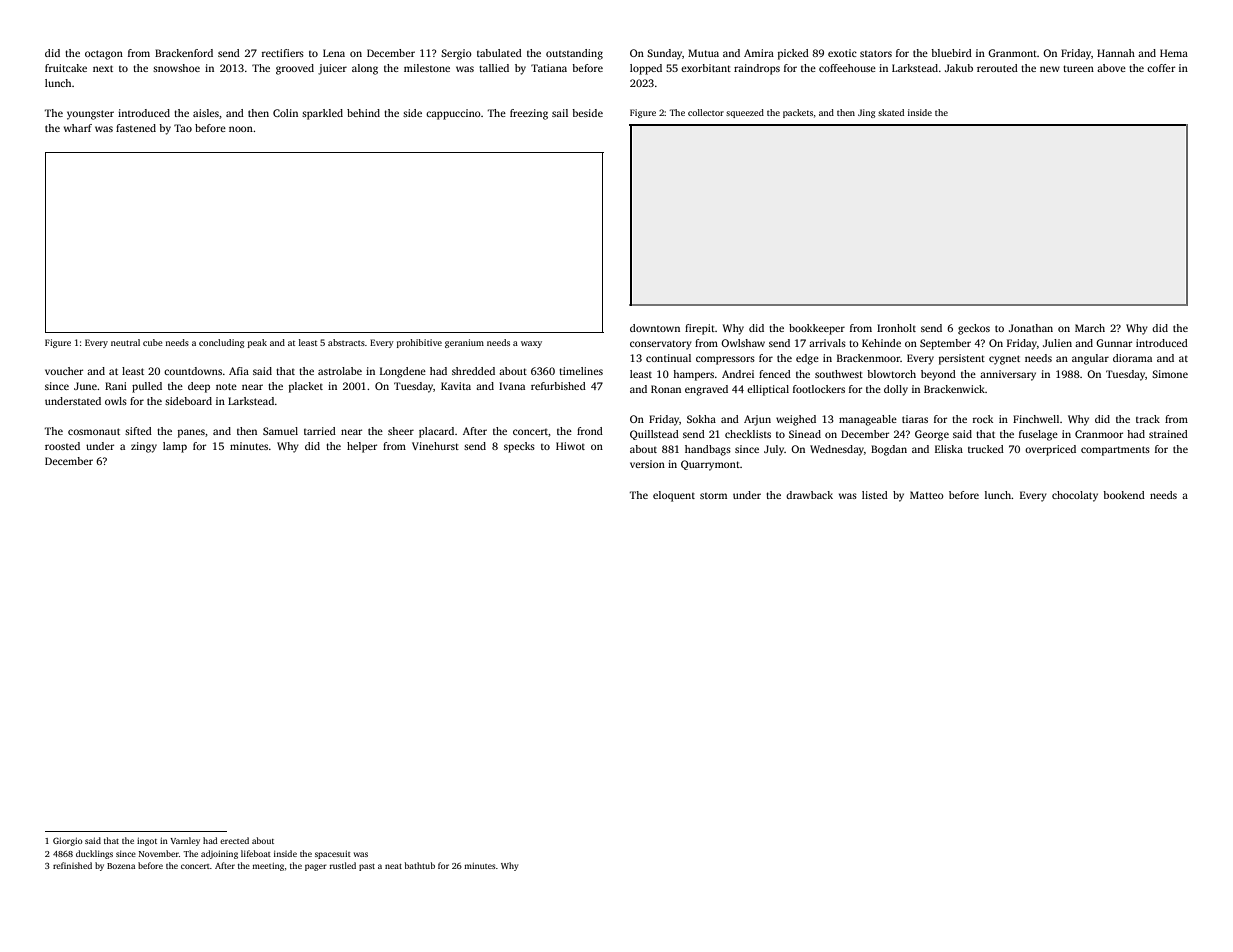 The width and height of the screenshot is (1233, 952). What do you see at coordinates (499, 53) in the screenshot?
I see `tabulated` at bounding box center [499, 53].
